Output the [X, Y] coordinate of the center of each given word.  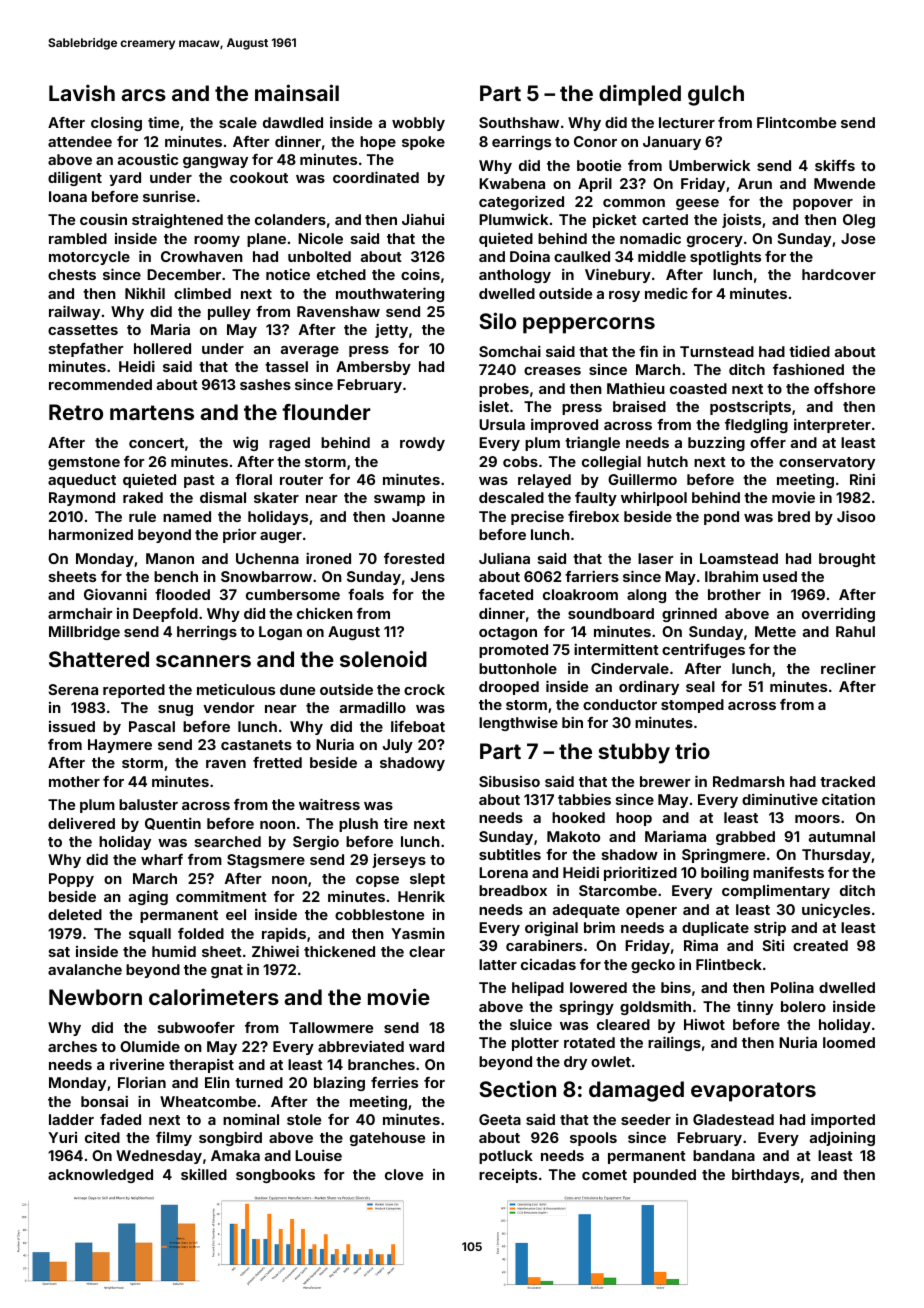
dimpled [640, 95]
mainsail [297, 92]
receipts [508, 1176]
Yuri [62, 1137]
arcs [143, 95]
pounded [664, 1176]
